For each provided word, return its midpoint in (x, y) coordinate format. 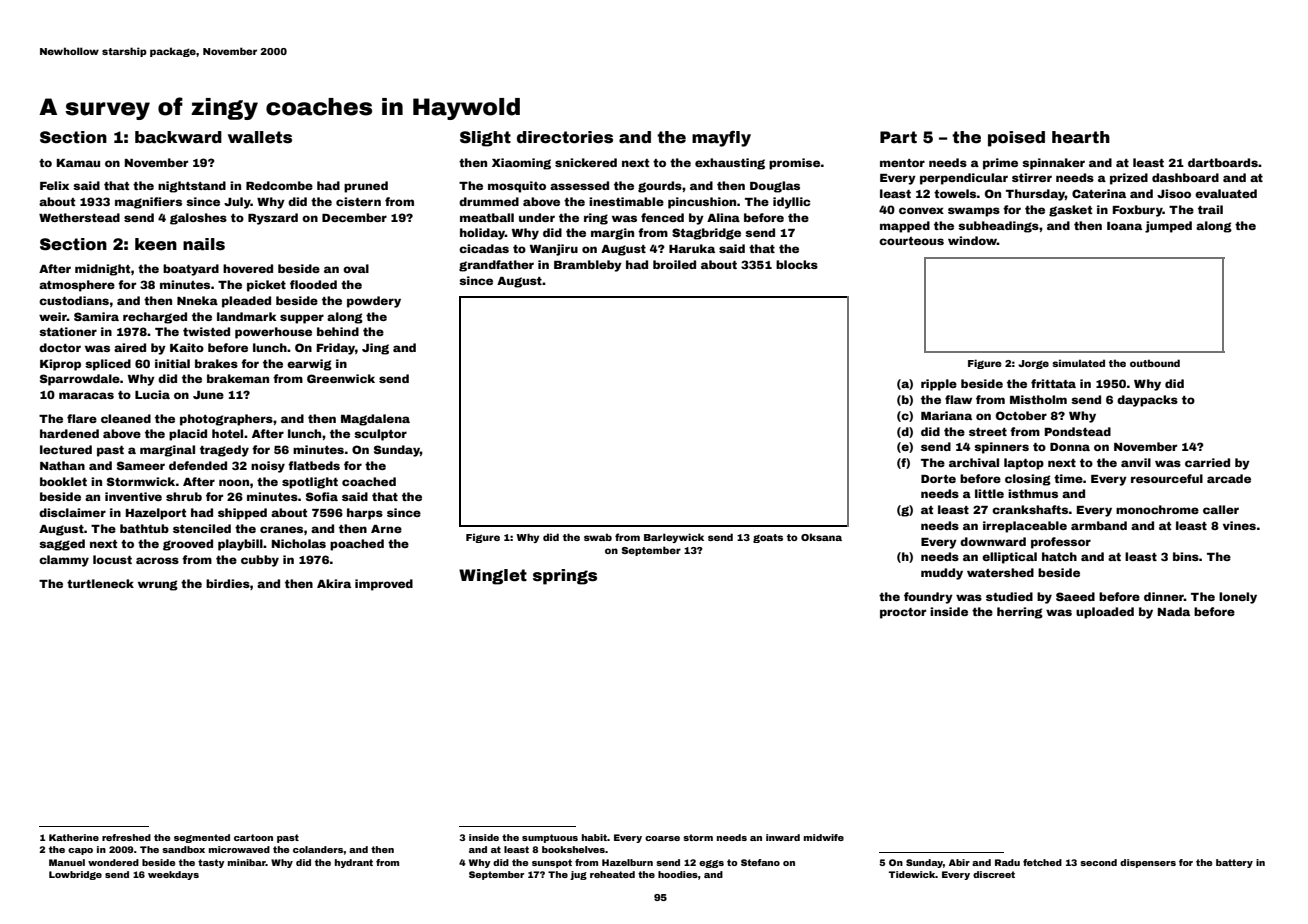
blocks (797, 264)
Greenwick (341, 378)
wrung (158, 585)
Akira (334, 583)
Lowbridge (75, 875)
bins (1186, 556)
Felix (54, 185)
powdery (374, 302)
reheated (612, 874)
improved (384, 585)
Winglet (493, 577)
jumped (1168, 227)
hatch (1059, 556)
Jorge (1033, 364)
